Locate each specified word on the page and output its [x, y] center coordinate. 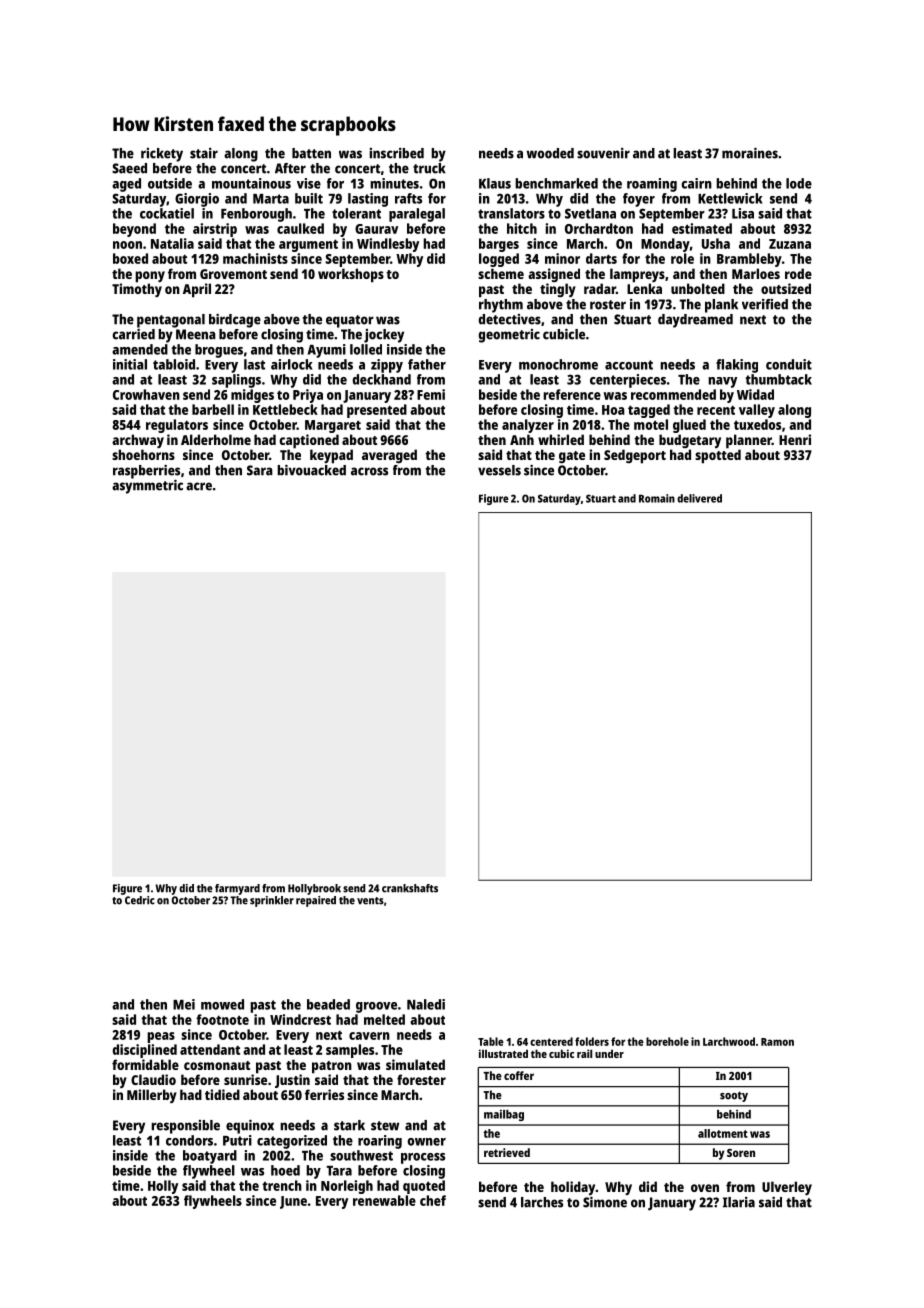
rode [798, 273]
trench [282, 1185]
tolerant [356, 213]
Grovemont [233, 274]
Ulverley [787, 1188]
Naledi [426, 1004]
